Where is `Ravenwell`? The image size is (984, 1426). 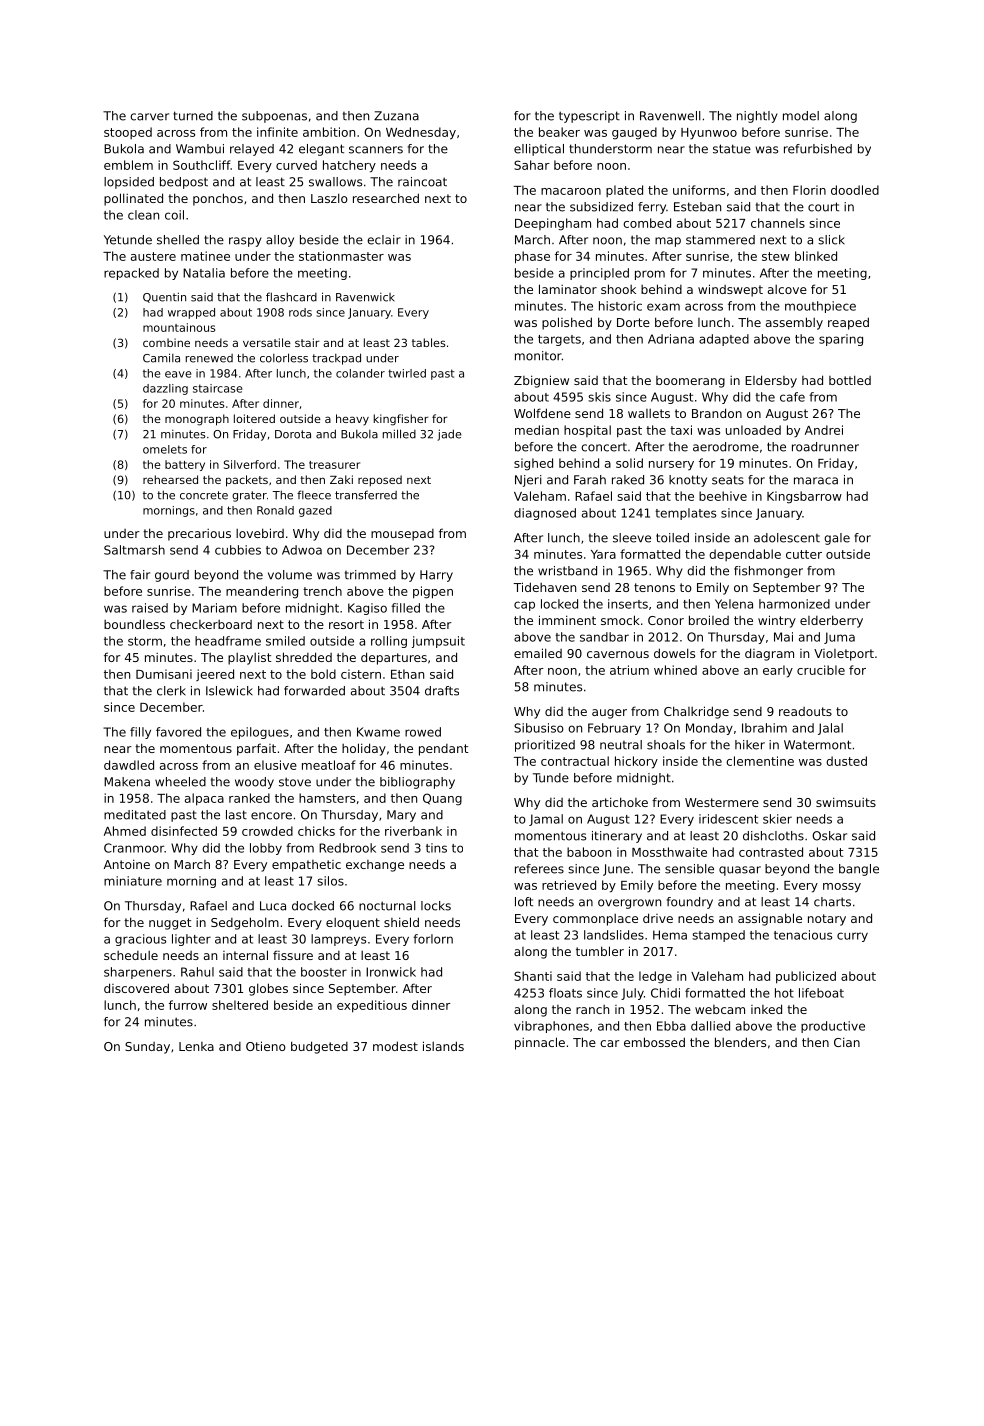 Ravenwell is located at coordinates (670, 116).
